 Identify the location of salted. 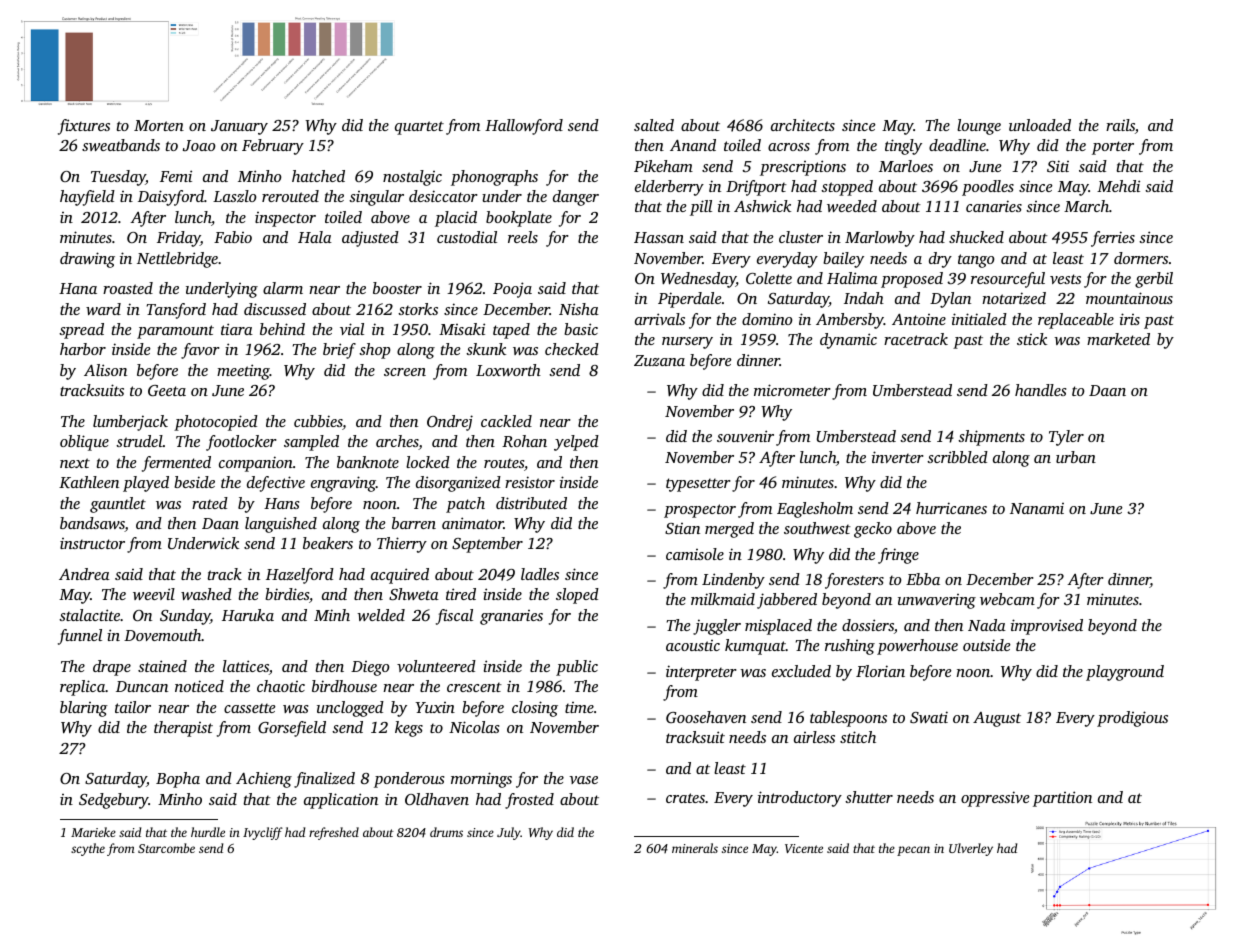
(654, 125).
